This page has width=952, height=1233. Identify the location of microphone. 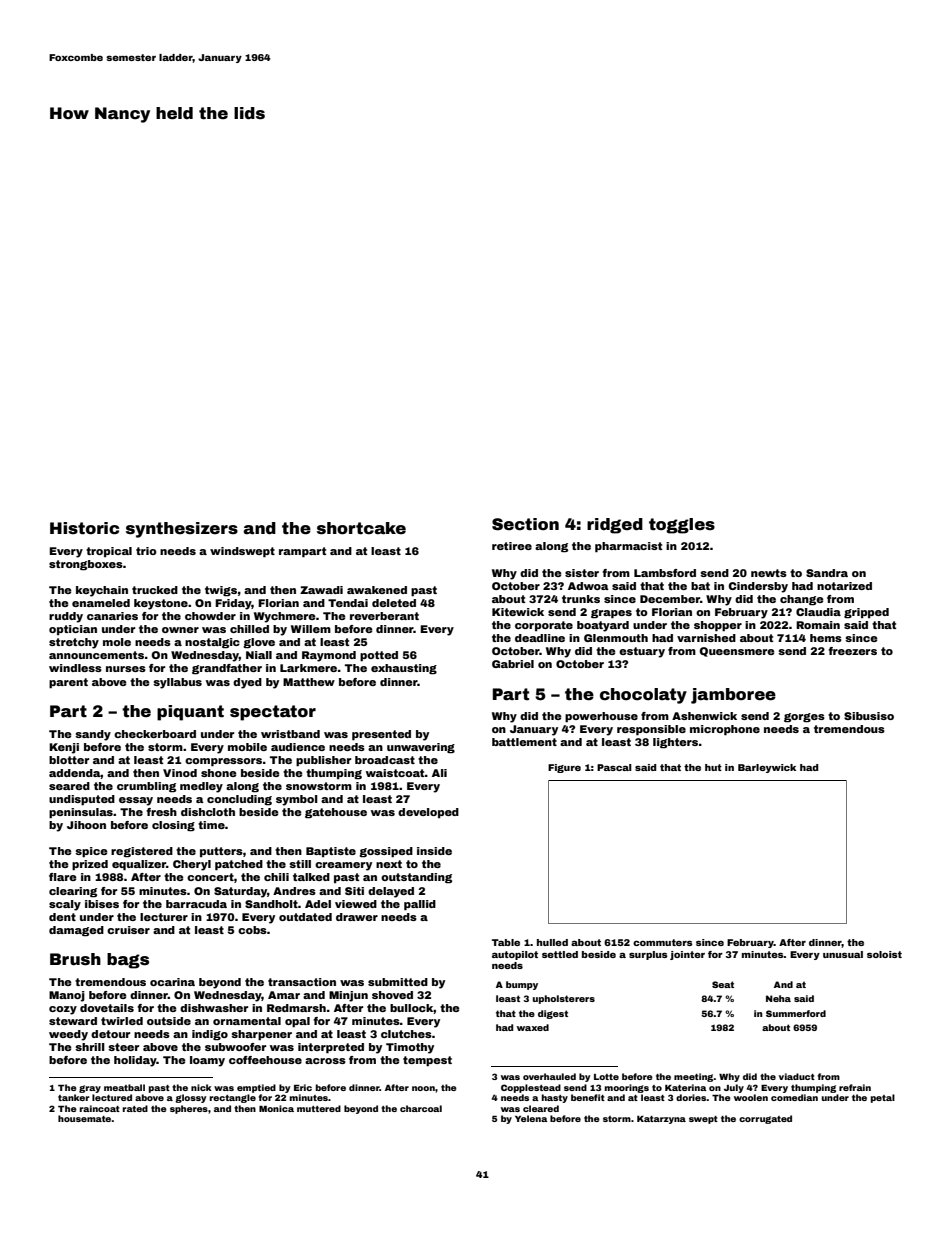
(725, 730).
